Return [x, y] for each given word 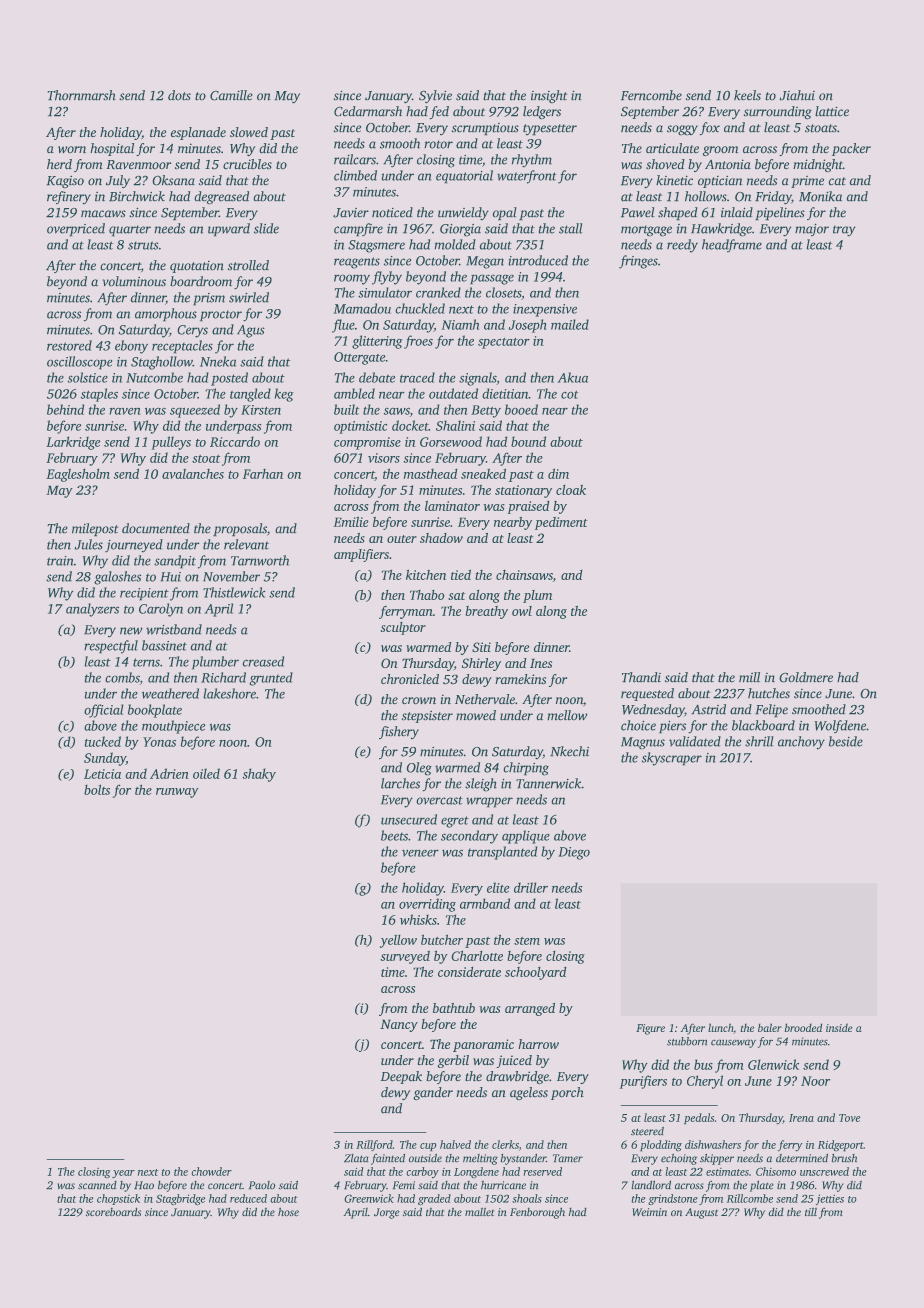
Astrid [708, 709]
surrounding [778, 113]
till [811, 1212]
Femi [404, 1185]
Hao [144, 1185]
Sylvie [435, 97]
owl [522, 611]
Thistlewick [234, 592]
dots [179, 95]
